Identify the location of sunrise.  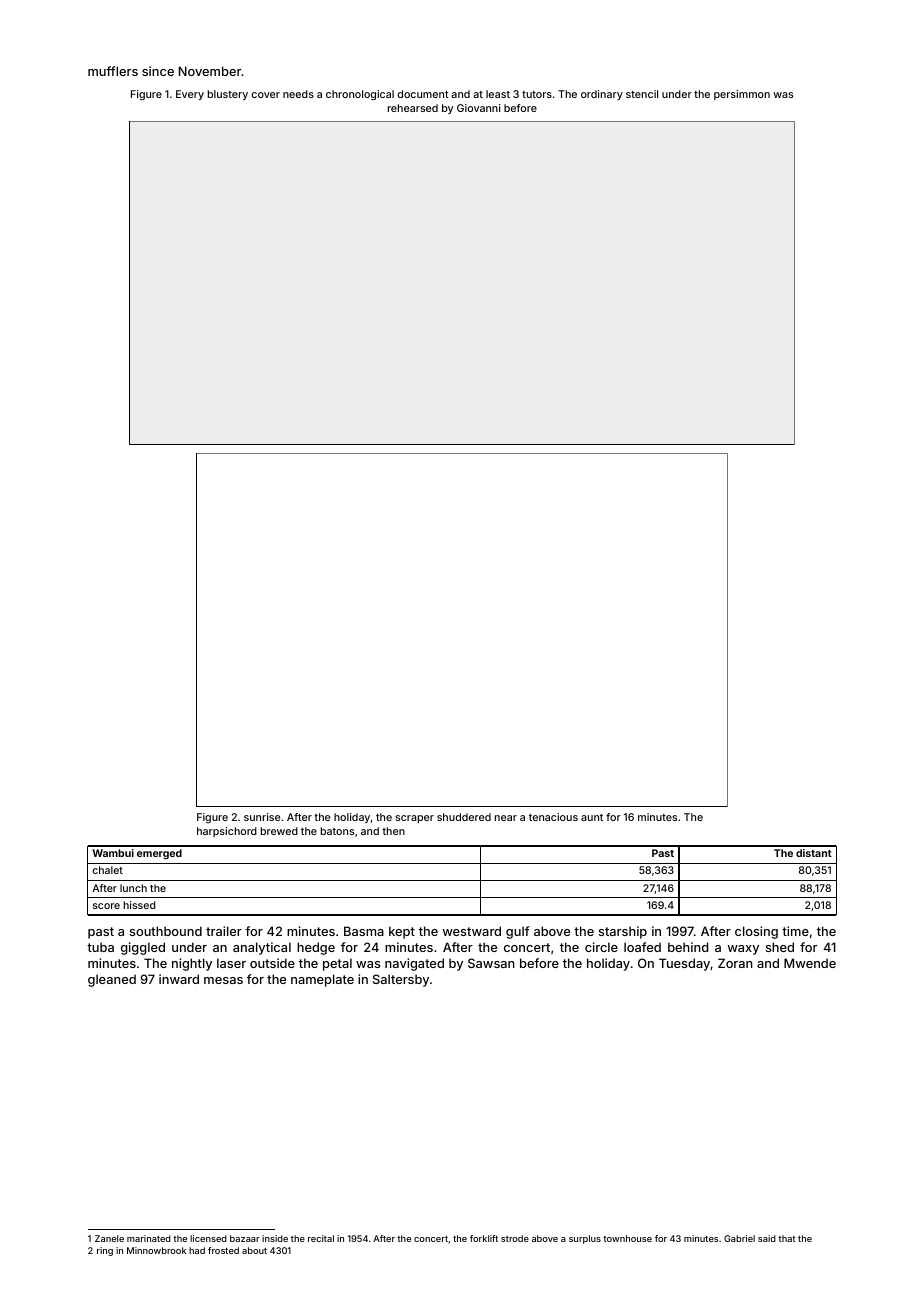
(262, 817).
